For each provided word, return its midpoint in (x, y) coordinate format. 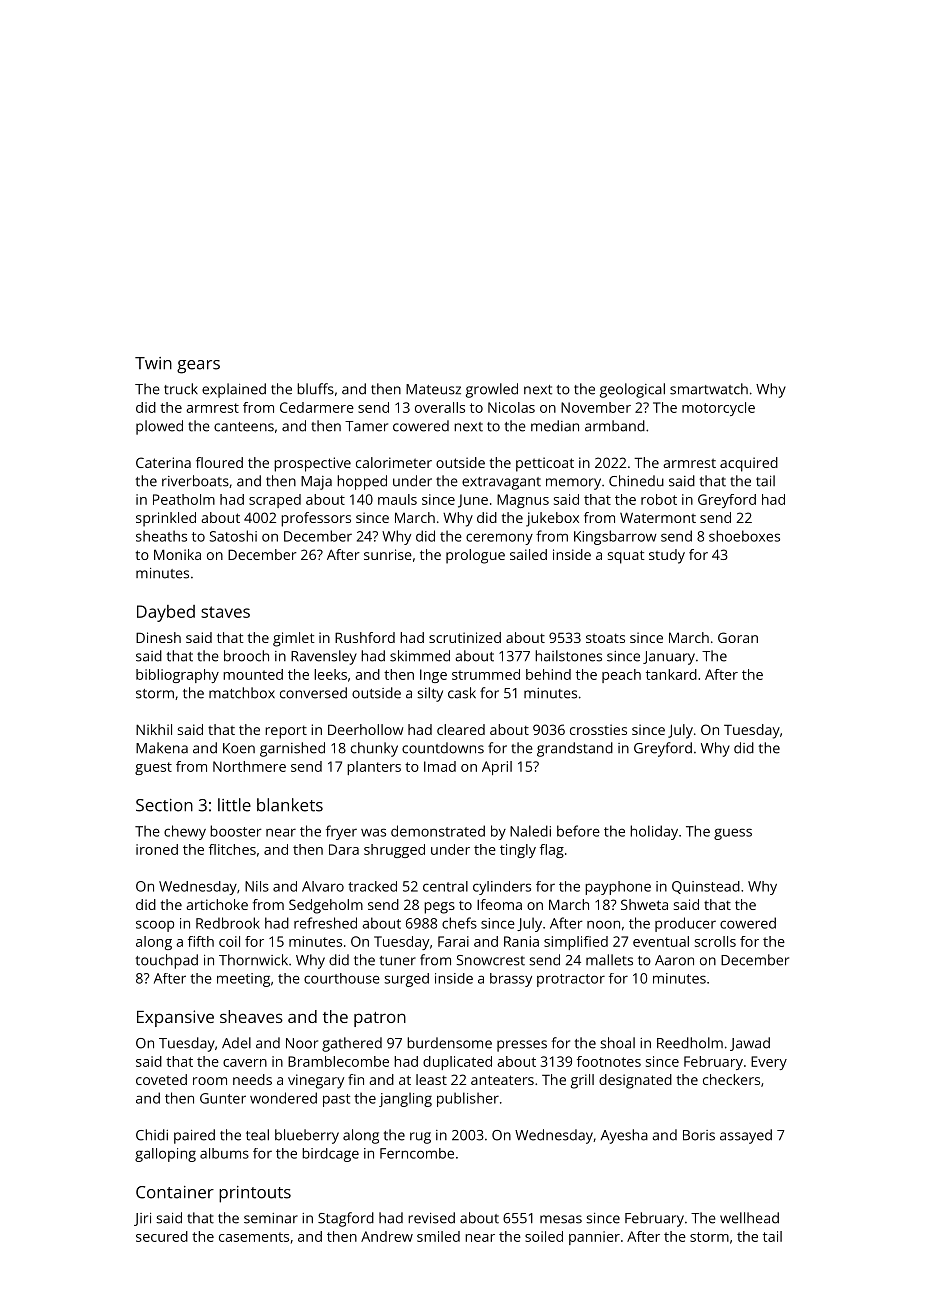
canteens (244, 427)
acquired (749, 464)
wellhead (749, 1218)
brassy (511, 980)
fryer (341, 832)
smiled (438, 1236)
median (555, 426)
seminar (271, 1218)
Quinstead (706, 887)
